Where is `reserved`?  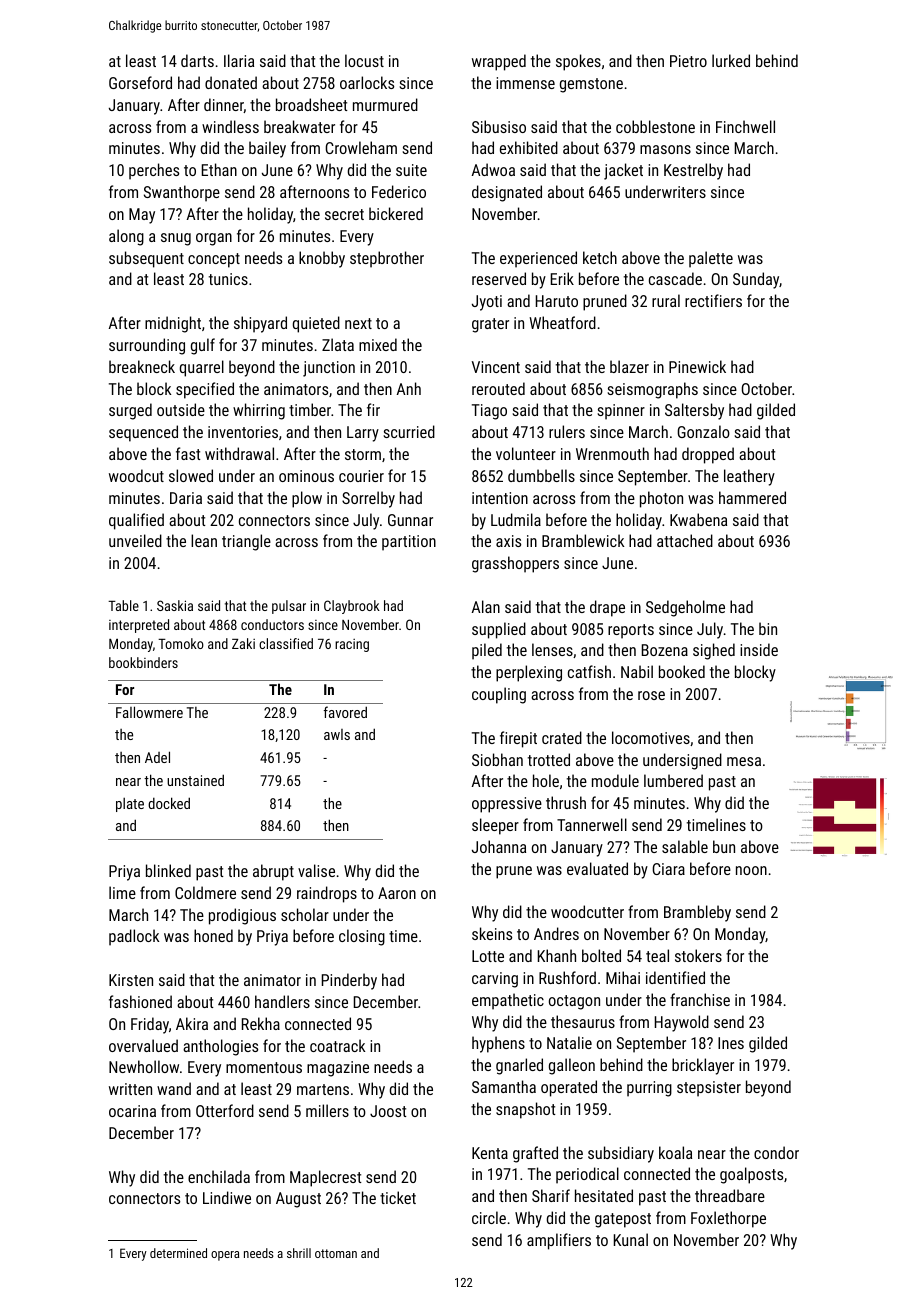
reserved is located at coordinates (499, 278).
